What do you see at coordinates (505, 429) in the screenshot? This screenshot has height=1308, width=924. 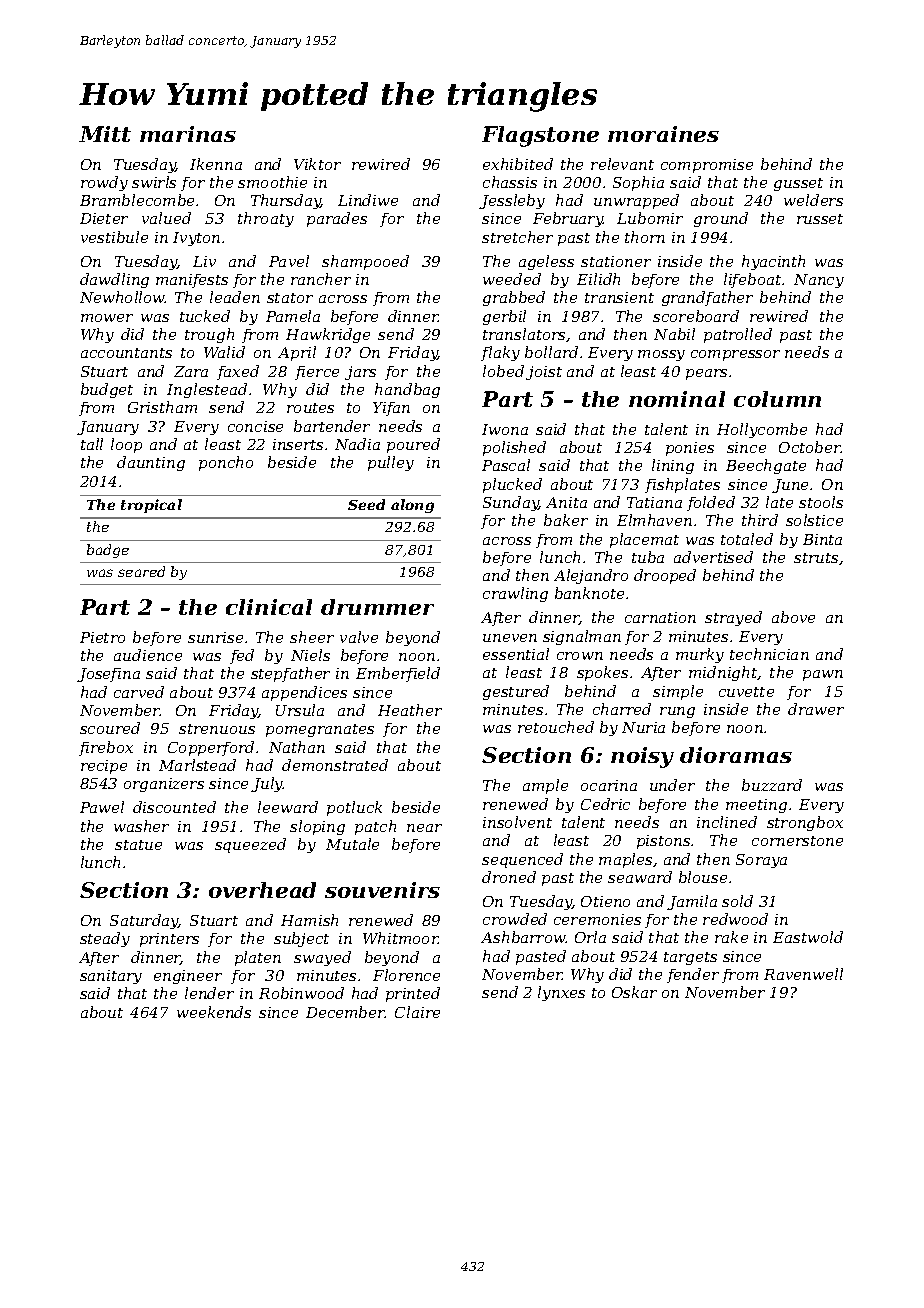 I see `Iwona` at bounding box center [505, 429].
